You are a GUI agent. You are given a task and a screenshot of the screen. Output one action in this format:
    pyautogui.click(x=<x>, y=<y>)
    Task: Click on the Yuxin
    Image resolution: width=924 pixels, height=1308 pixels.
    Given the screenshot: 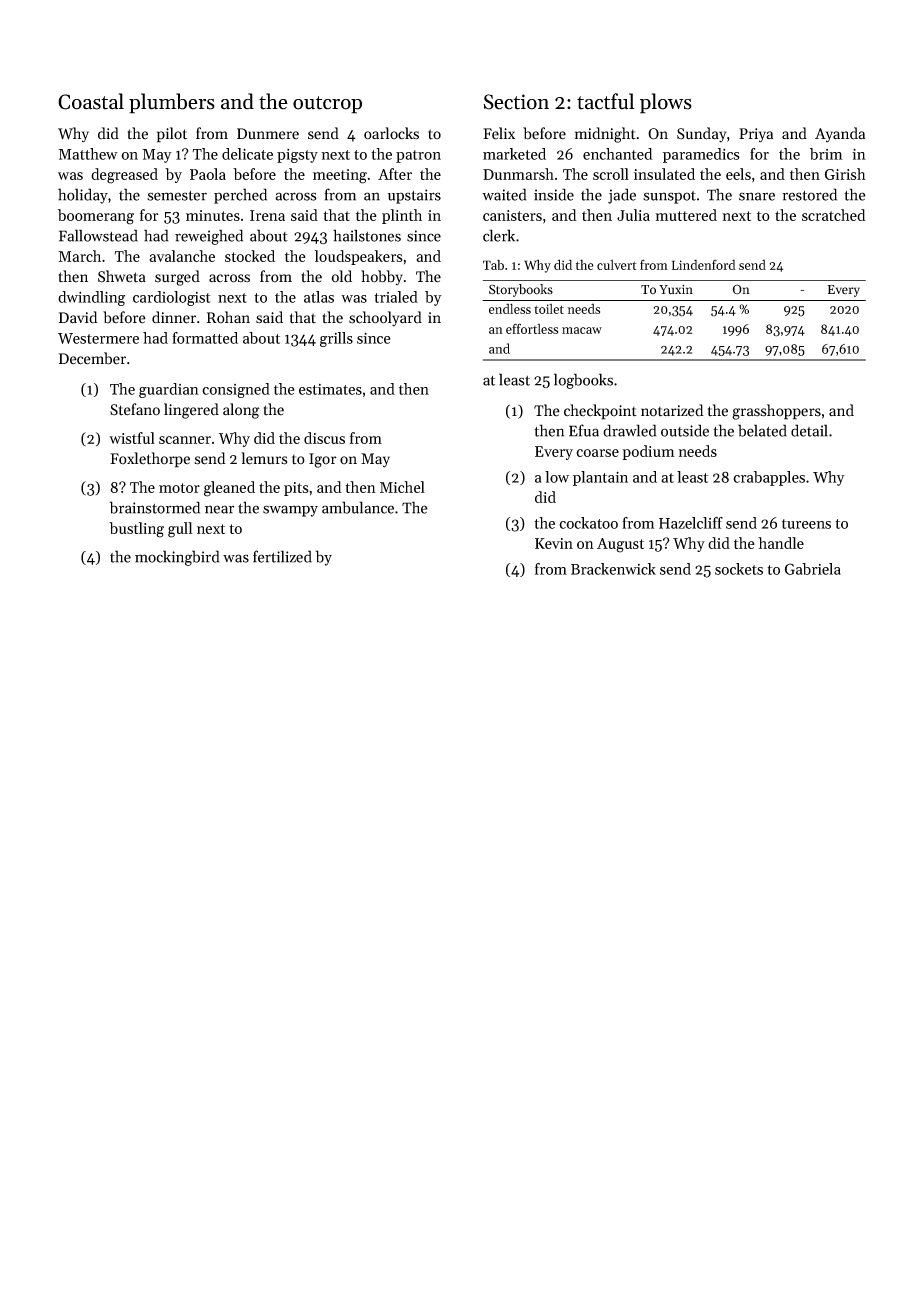 What is the action you would take?
    pyautogui.click(x=676, y=290)
